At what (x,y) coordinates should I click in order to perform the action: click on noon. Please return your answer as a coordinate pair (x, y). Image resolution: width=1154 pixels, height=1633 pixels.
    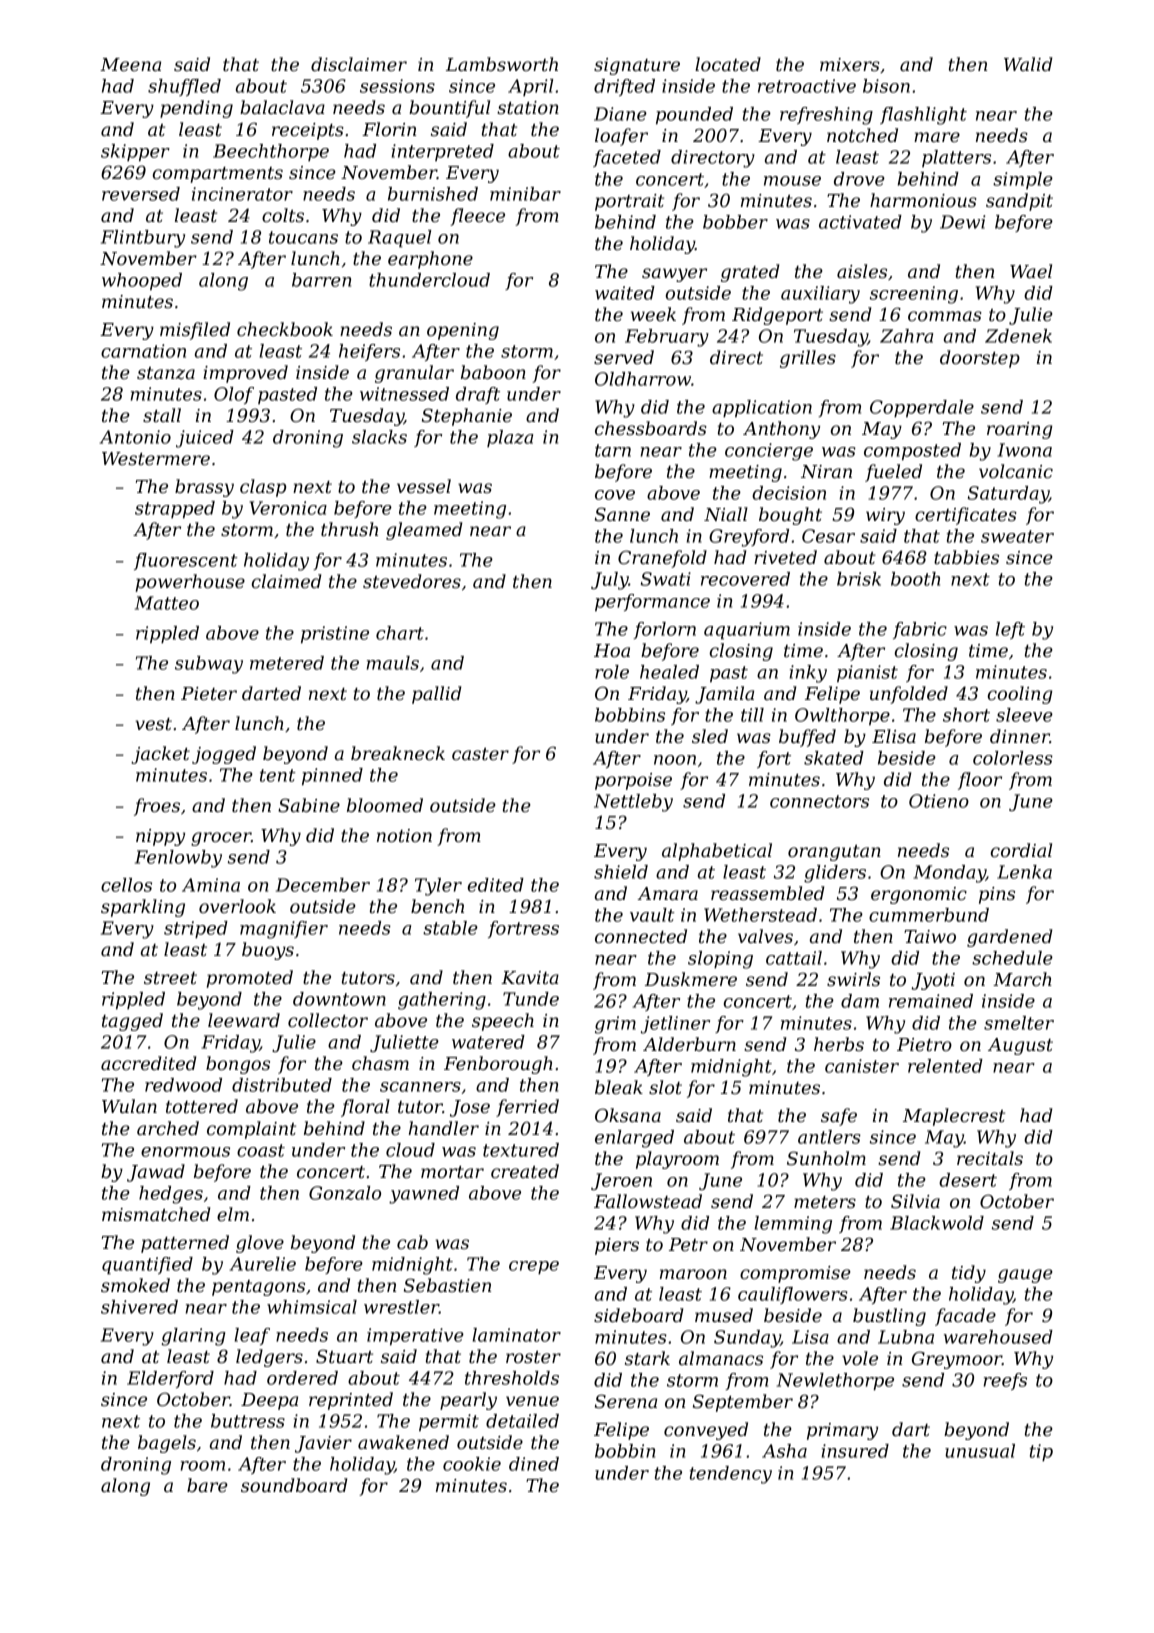
    Looking at the image, I should click on (675, 760).
